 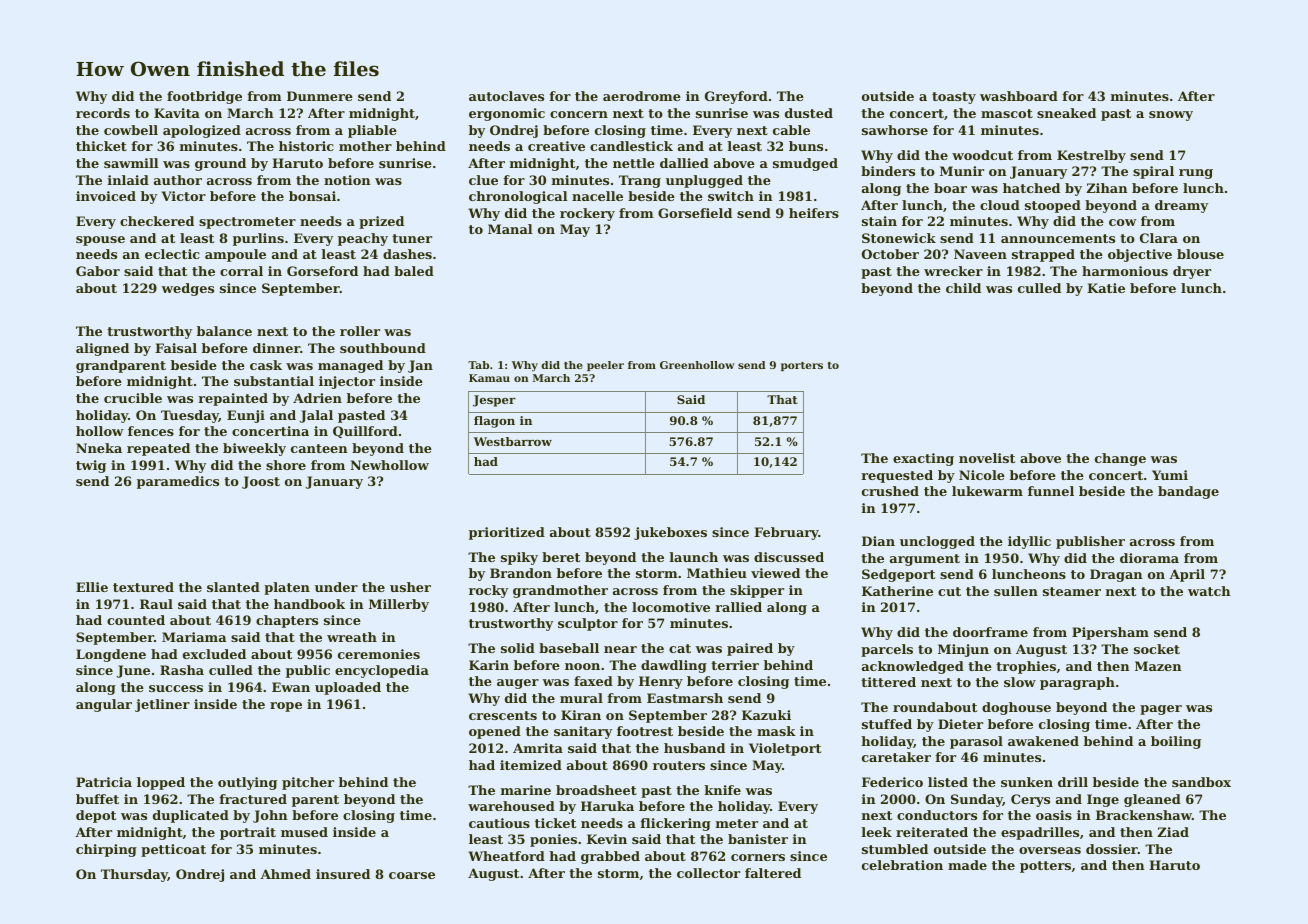 I want to click on Katie, so click(x=1106, y=288).
